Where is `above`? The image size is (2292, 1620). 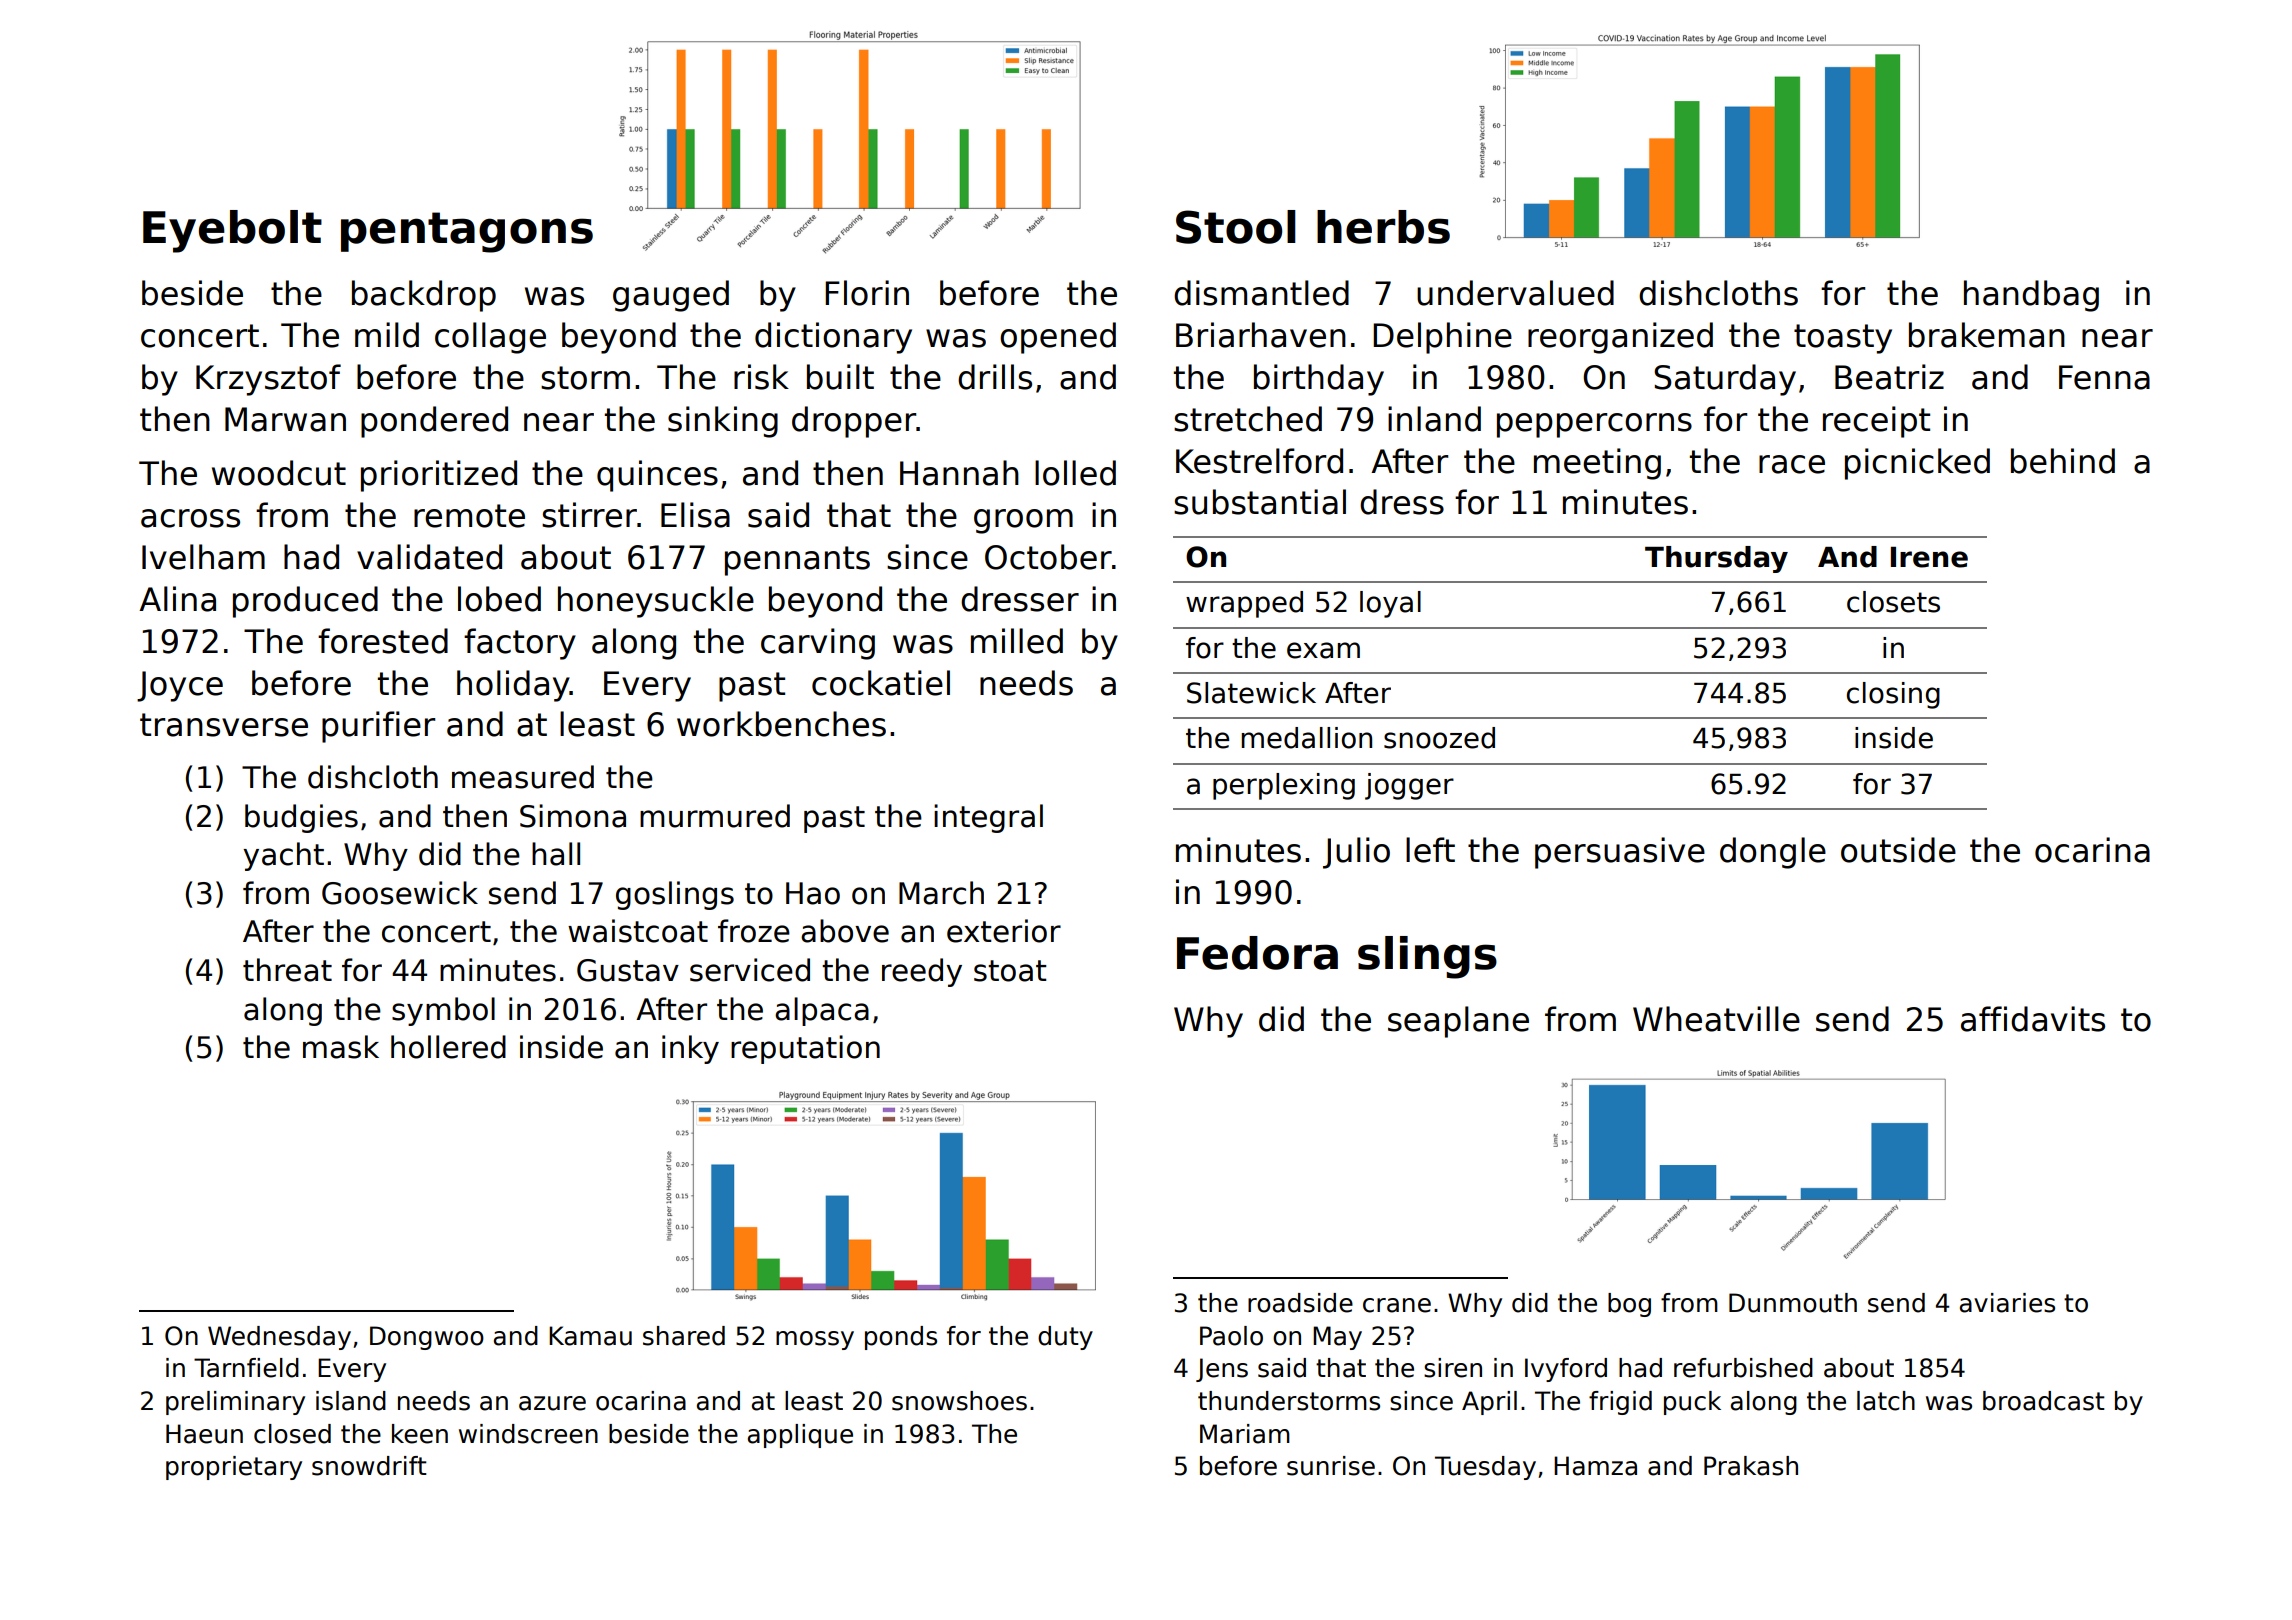 above is located at coordinates (845, 931).
